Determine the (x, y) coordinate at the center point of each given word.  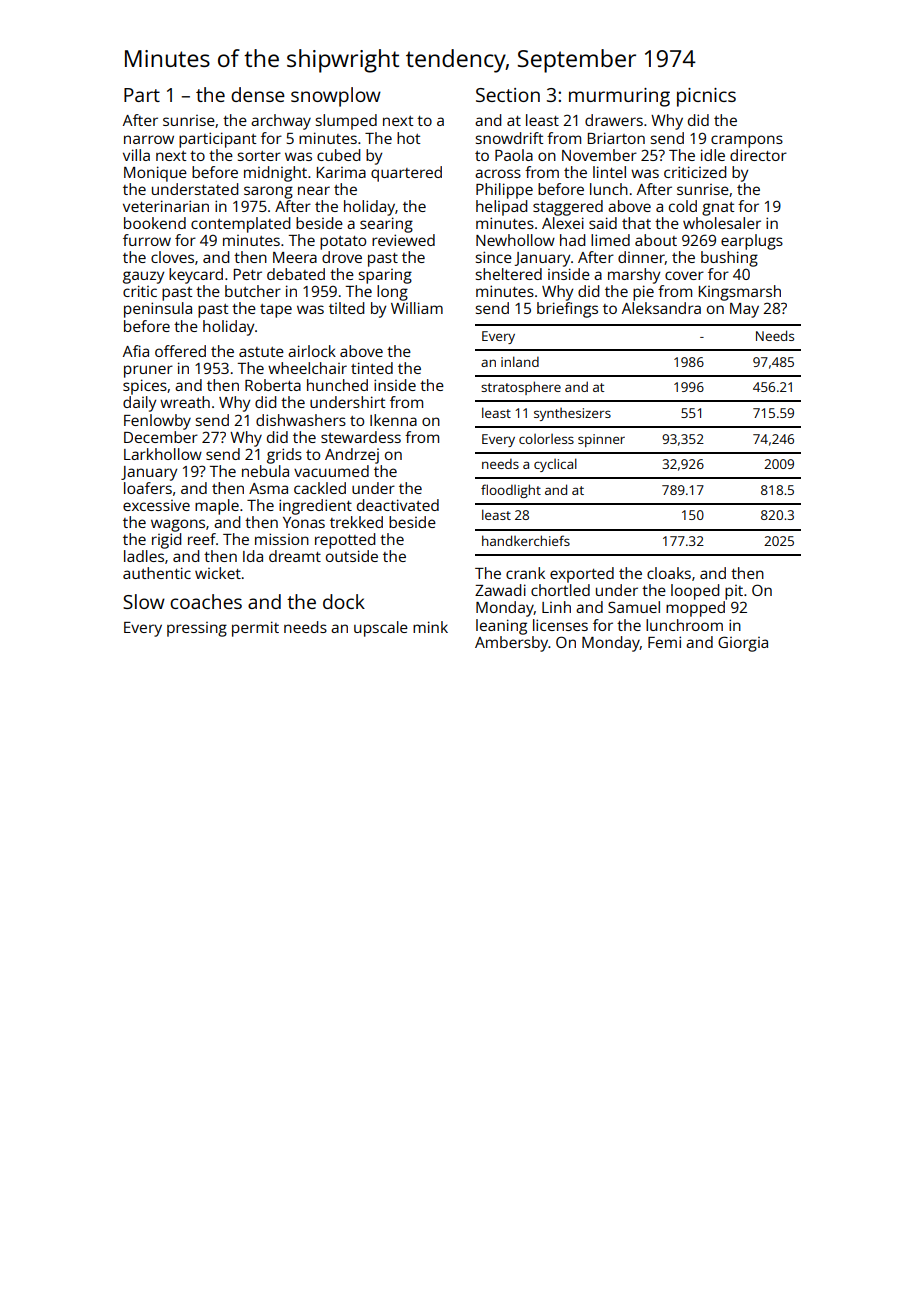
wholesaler (722, 223)
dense (258, 94)
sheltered (509, 274)
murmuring (619, 97)
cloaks (669, 573)
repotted (345, 541)
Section (508, 95)
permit (255, 629)
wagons (178, 525)
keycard (196, 276)
